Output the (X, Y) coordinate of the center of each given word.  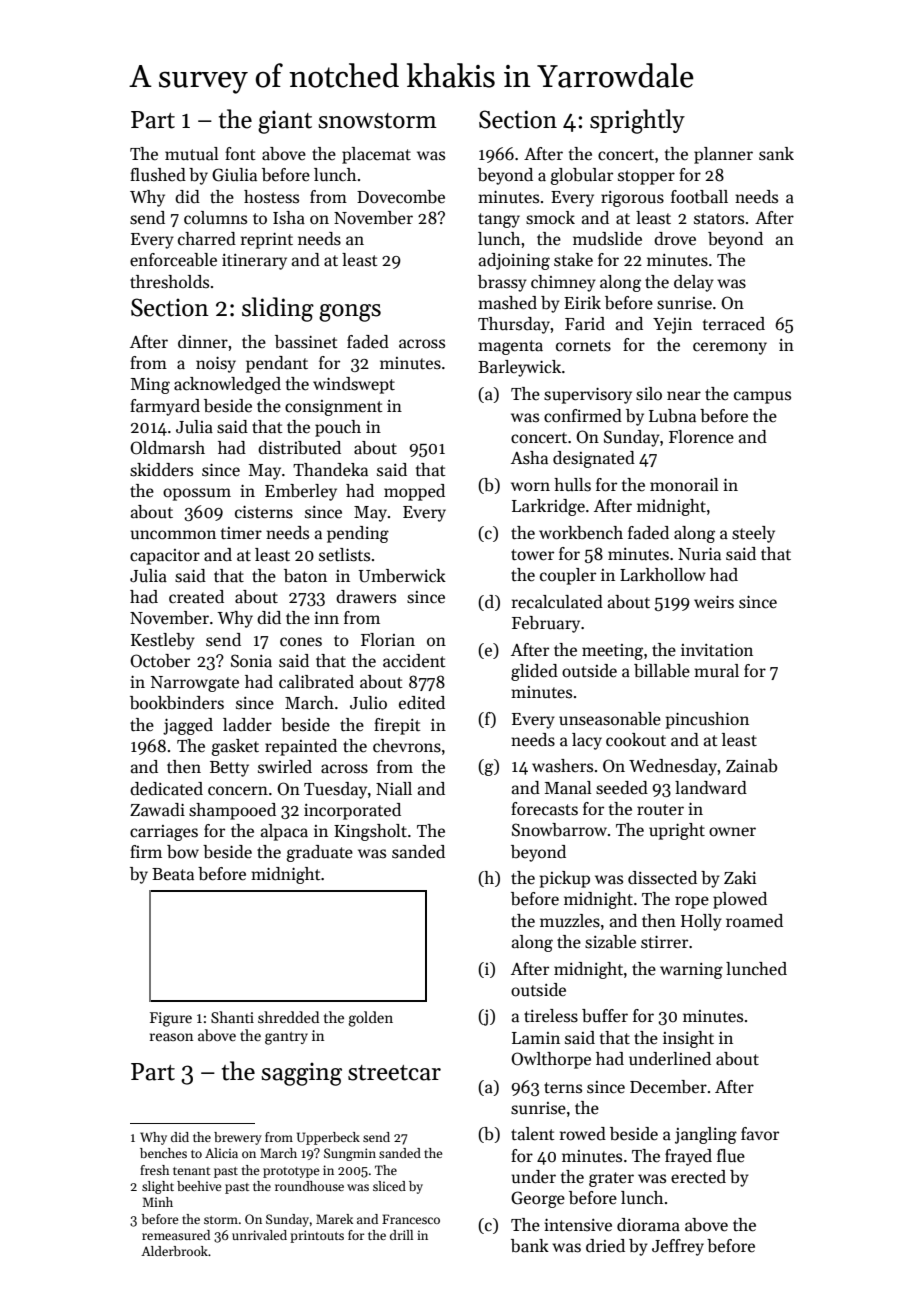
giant (285, 122)
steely (753, 534)
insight (688, 1039)
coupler (568, 576)
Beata (173, 874)
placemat (376, 155)
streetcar (394, 1073)
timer (241, 533)
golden (370, 1019)
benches (163, 1153)
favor (760, 1134)
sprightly (637, 121)
